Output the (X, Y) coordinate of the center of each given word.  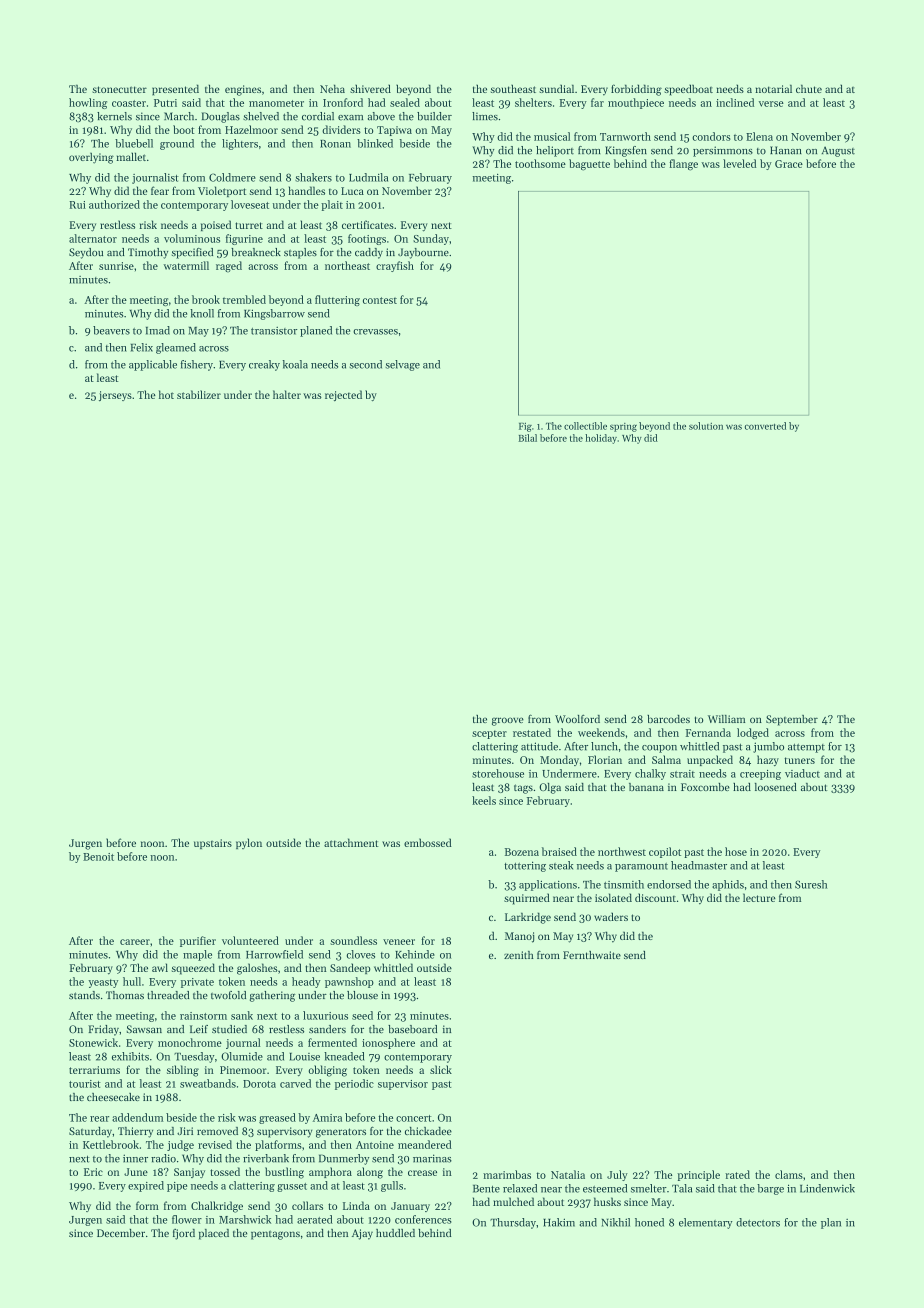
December (121, 1233)
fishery (197, 365)
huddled (395, 1233)
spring (623, 427)
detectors (758, 1222)
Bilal (527, 438)
